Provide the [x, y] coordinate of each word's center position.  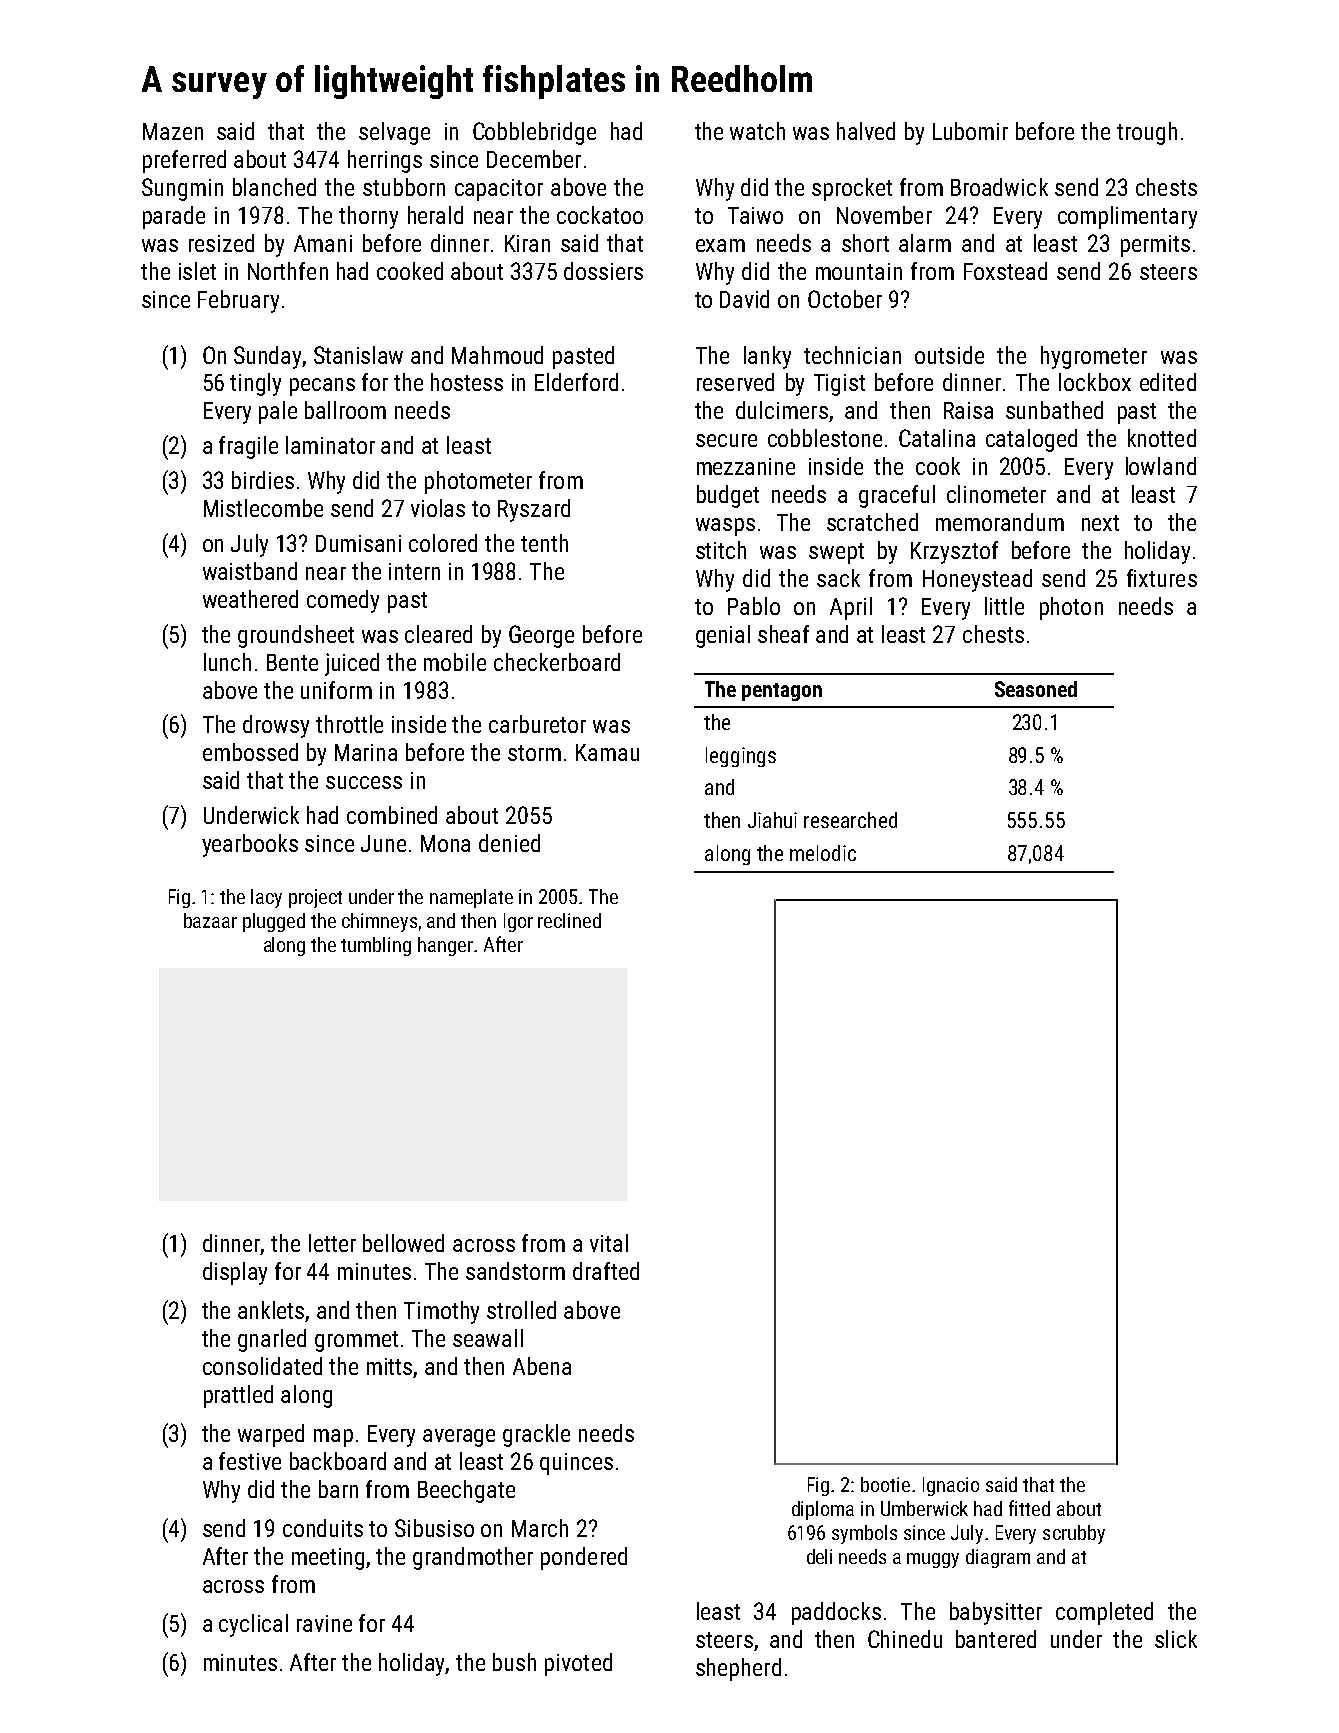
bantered [996, 1639]
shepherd [738, 1669]
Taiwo [755, 215]
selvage [394, 133]
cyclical [253, 1625]
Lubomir [970, 131]
